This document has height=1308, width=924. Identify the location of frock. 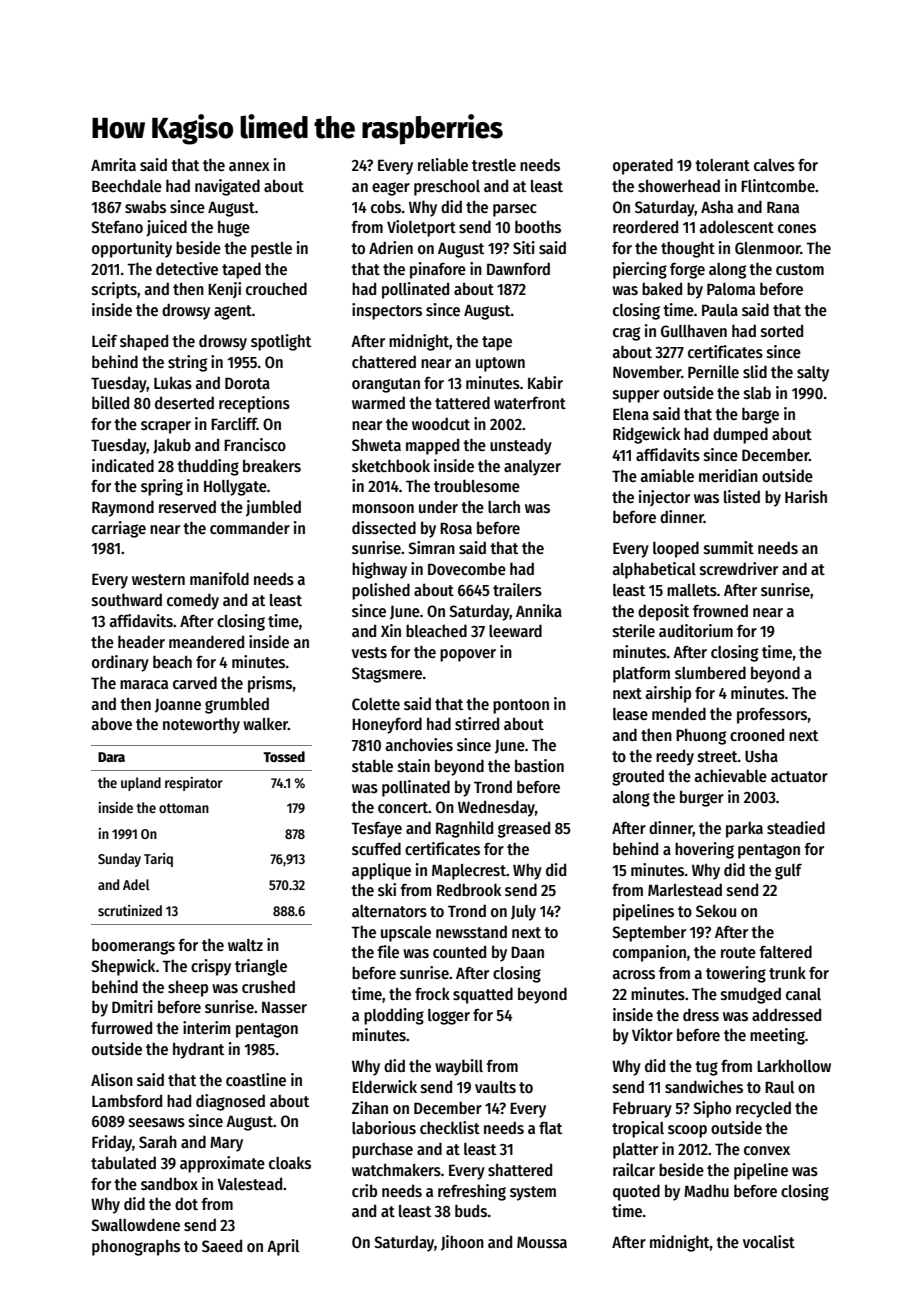
(432, 993).
